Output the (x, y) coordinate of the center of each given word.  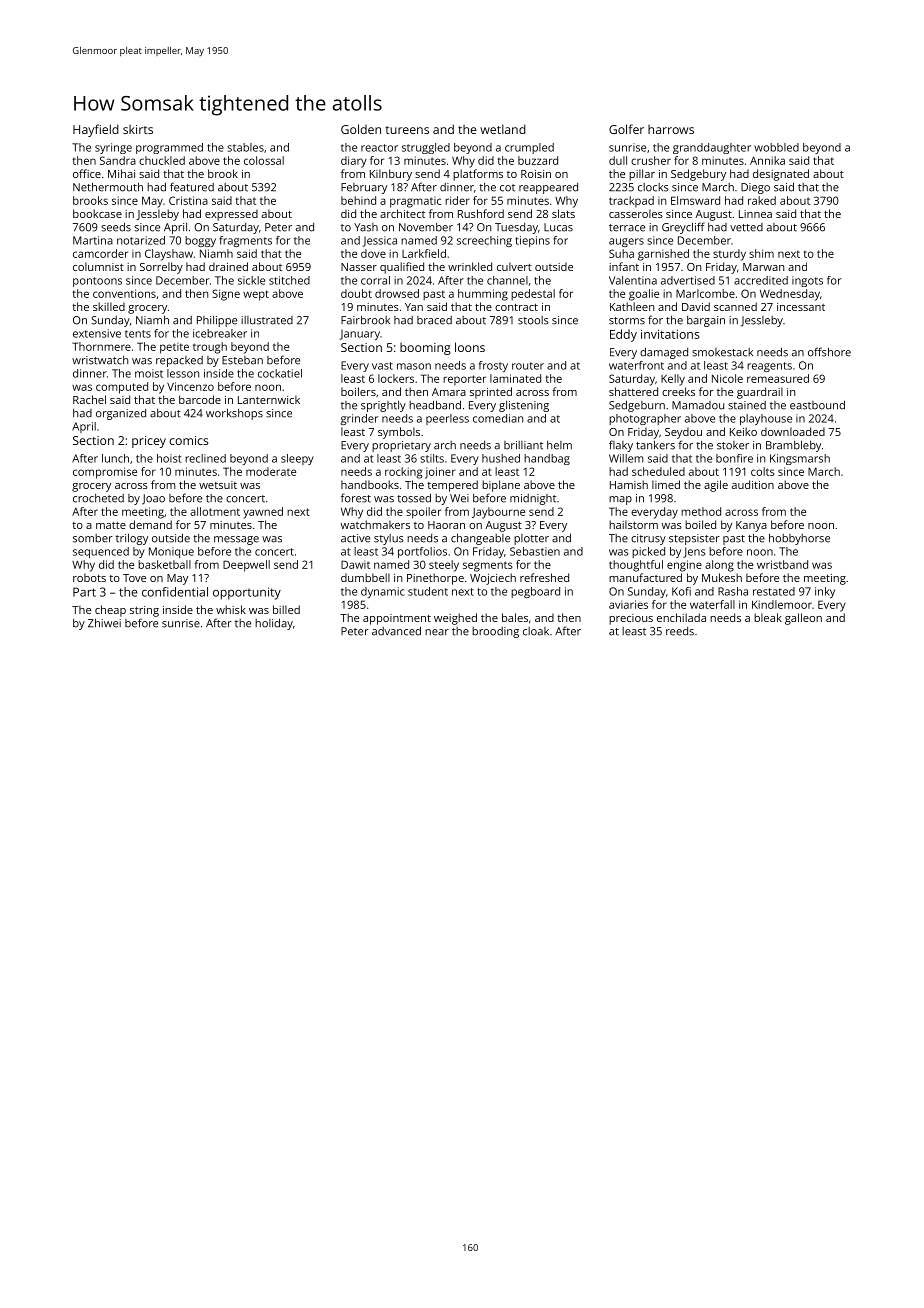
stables (245, 147)
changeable (480, 539)
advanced (396, 631)
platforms (478, 175)
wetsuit (218, 485)
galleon (803, 619)
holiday (274, 624)
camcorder (100, 253)
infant (624, 266)
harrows (671, 129)
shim (761, 253)
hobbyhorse (799, 539)
